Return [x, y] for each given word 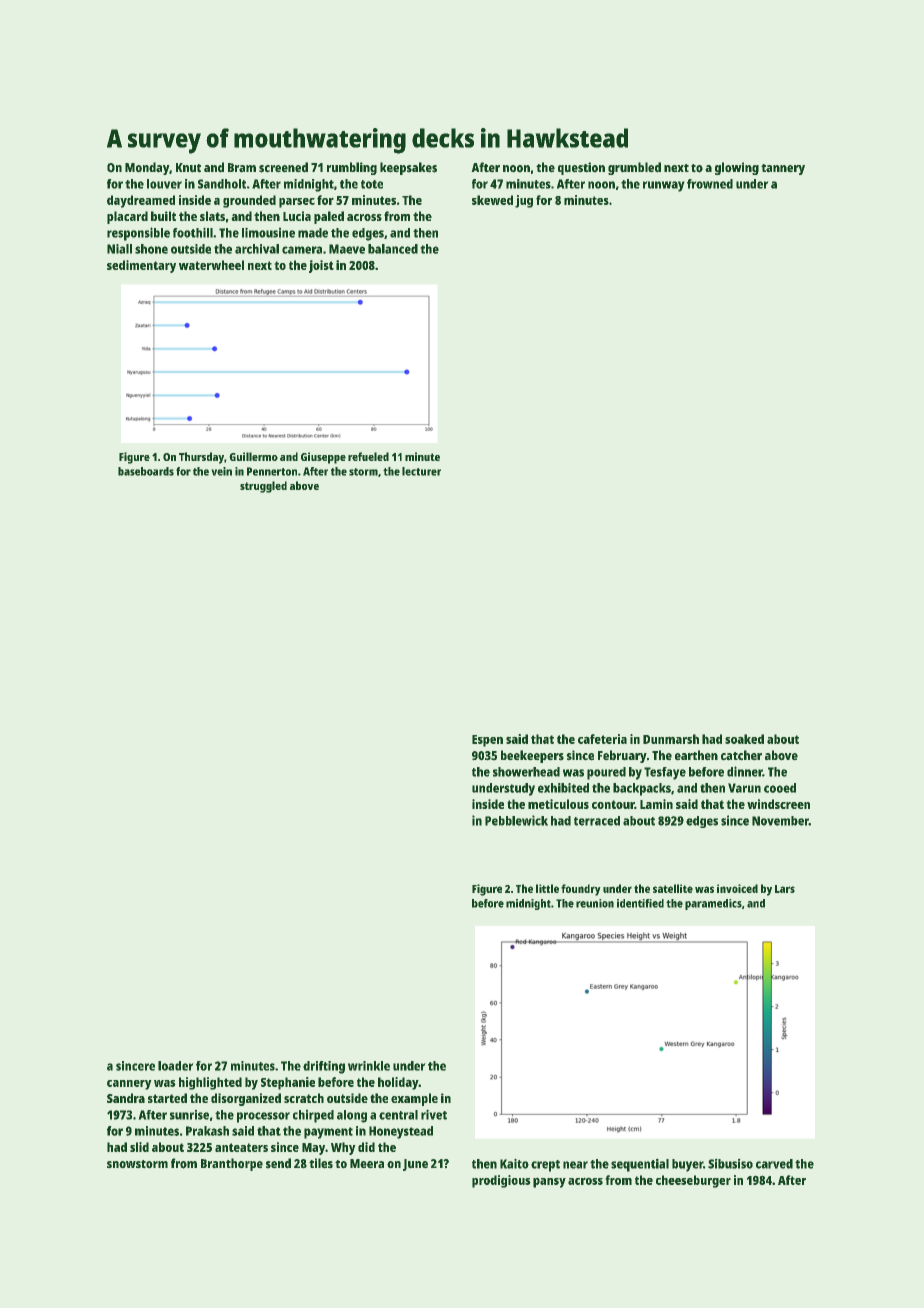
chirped [313, 1116]
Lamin [656, 804]
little [547, 888]
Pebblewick [516, 820]
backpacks [642, 789]
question [581, 168]
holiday [398, 1083]
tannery [783, 169]
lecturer [421, 471]
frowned [710, 184]
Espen [487, 741]
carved [774, 1164]
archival [257, 249]
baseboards [146, 471]
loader [175, 1066]
